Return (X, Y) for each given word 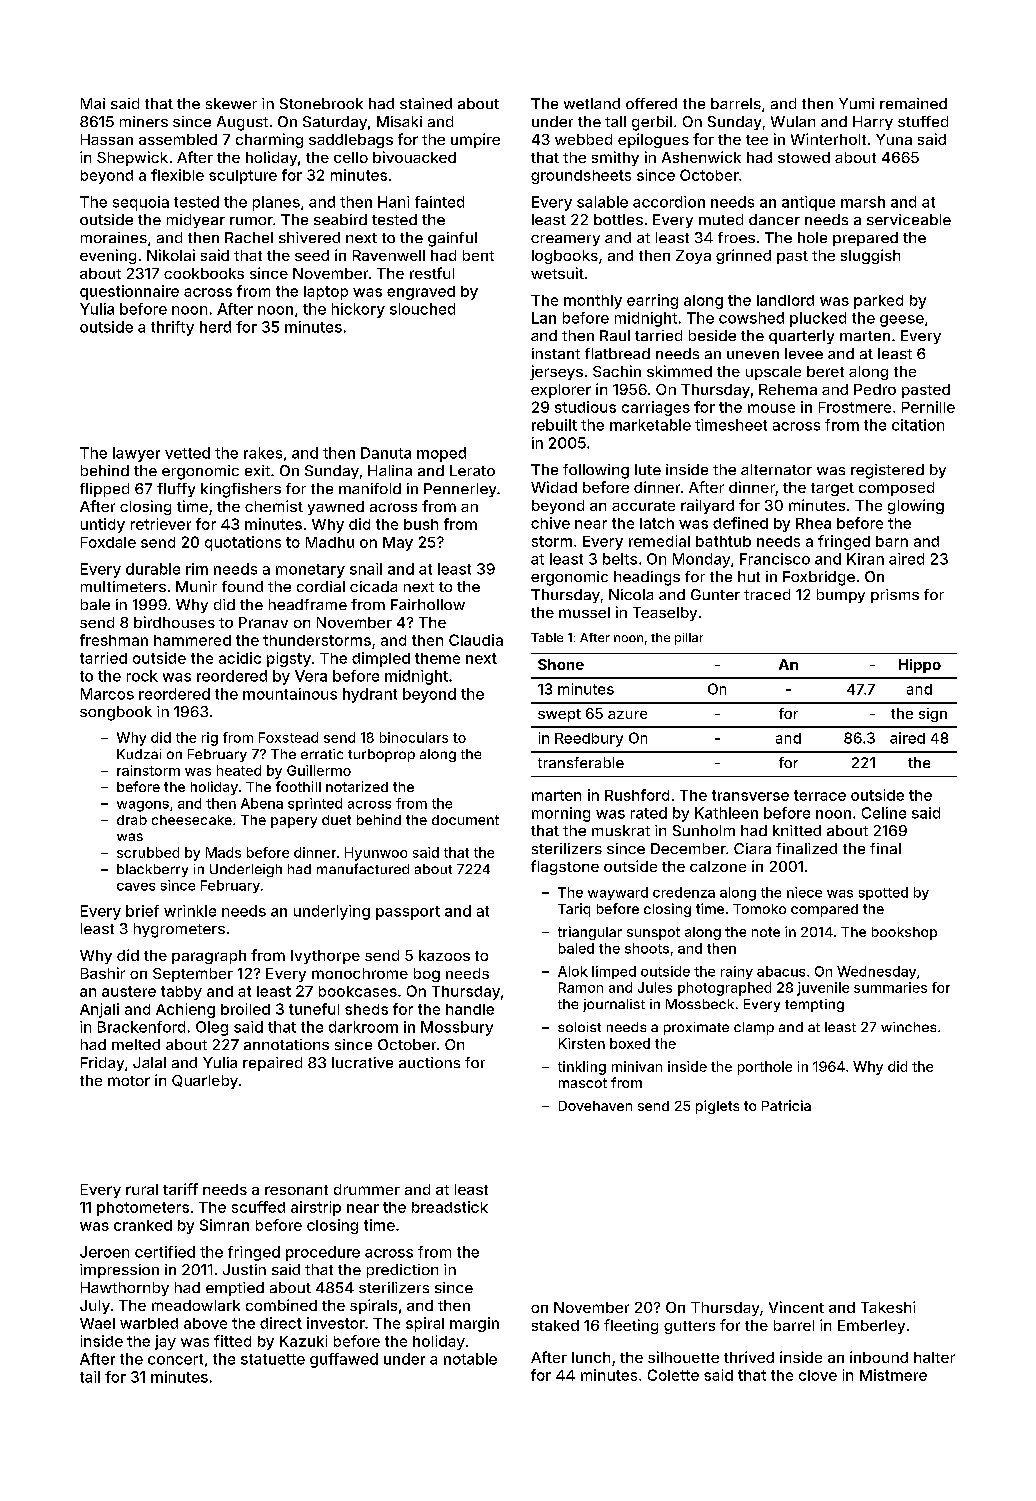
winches (908, 1027)
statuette (273, 1359)
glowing (916, 506)
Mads (223, 852)
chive (550, 523)
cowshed (751, 318)
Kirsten (582, 1043)
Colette (673, 1375)
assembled (178, 139)
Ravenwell (389, 255)
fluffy (176, 490)
